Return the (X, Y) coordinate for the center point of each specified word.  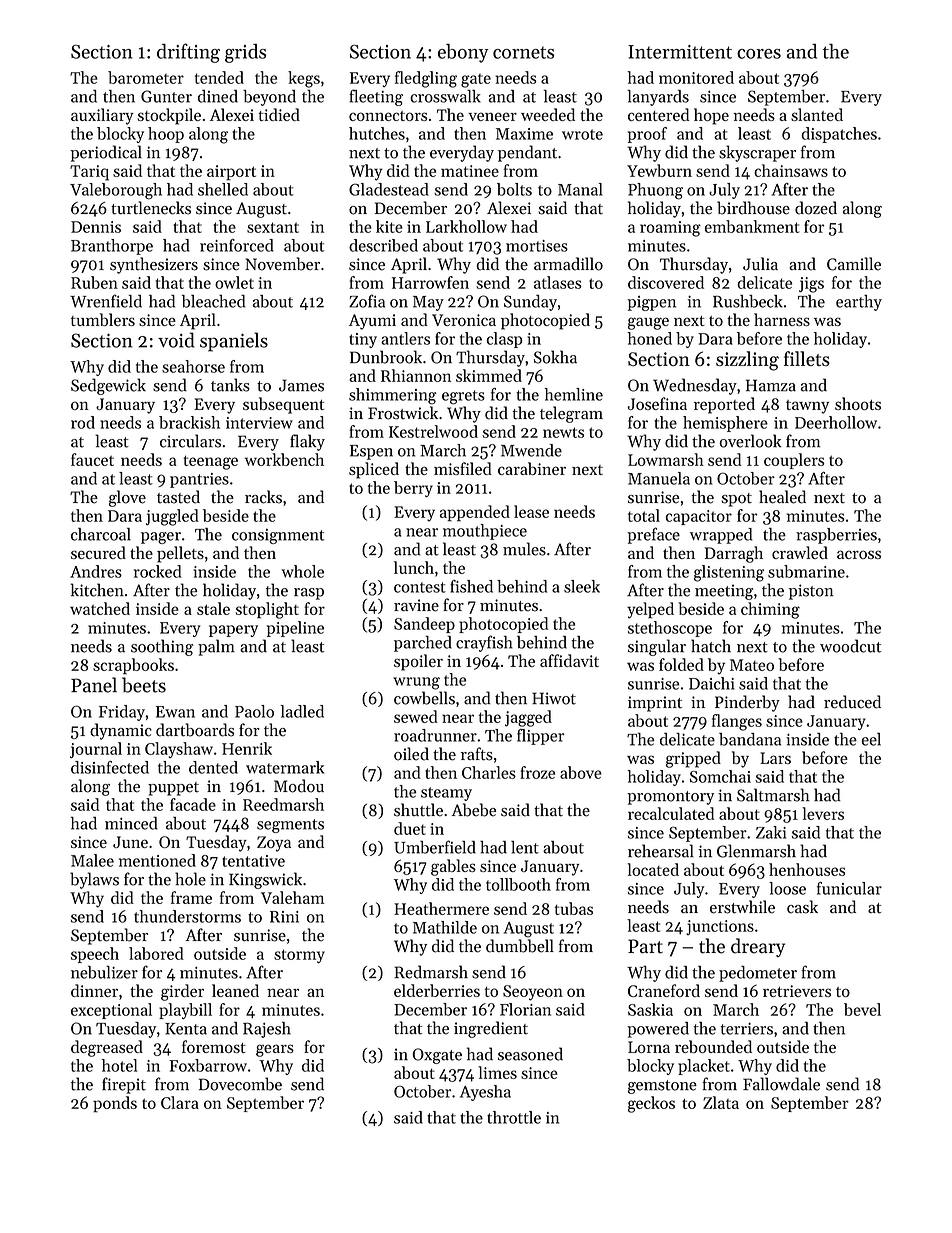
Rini (284, 917)
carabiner (532, 468)
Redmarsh (431, 972)
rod (83, 422)
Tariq (89, 173)
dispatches (839, 135)
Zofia (367, 301)
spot (737, 500)
